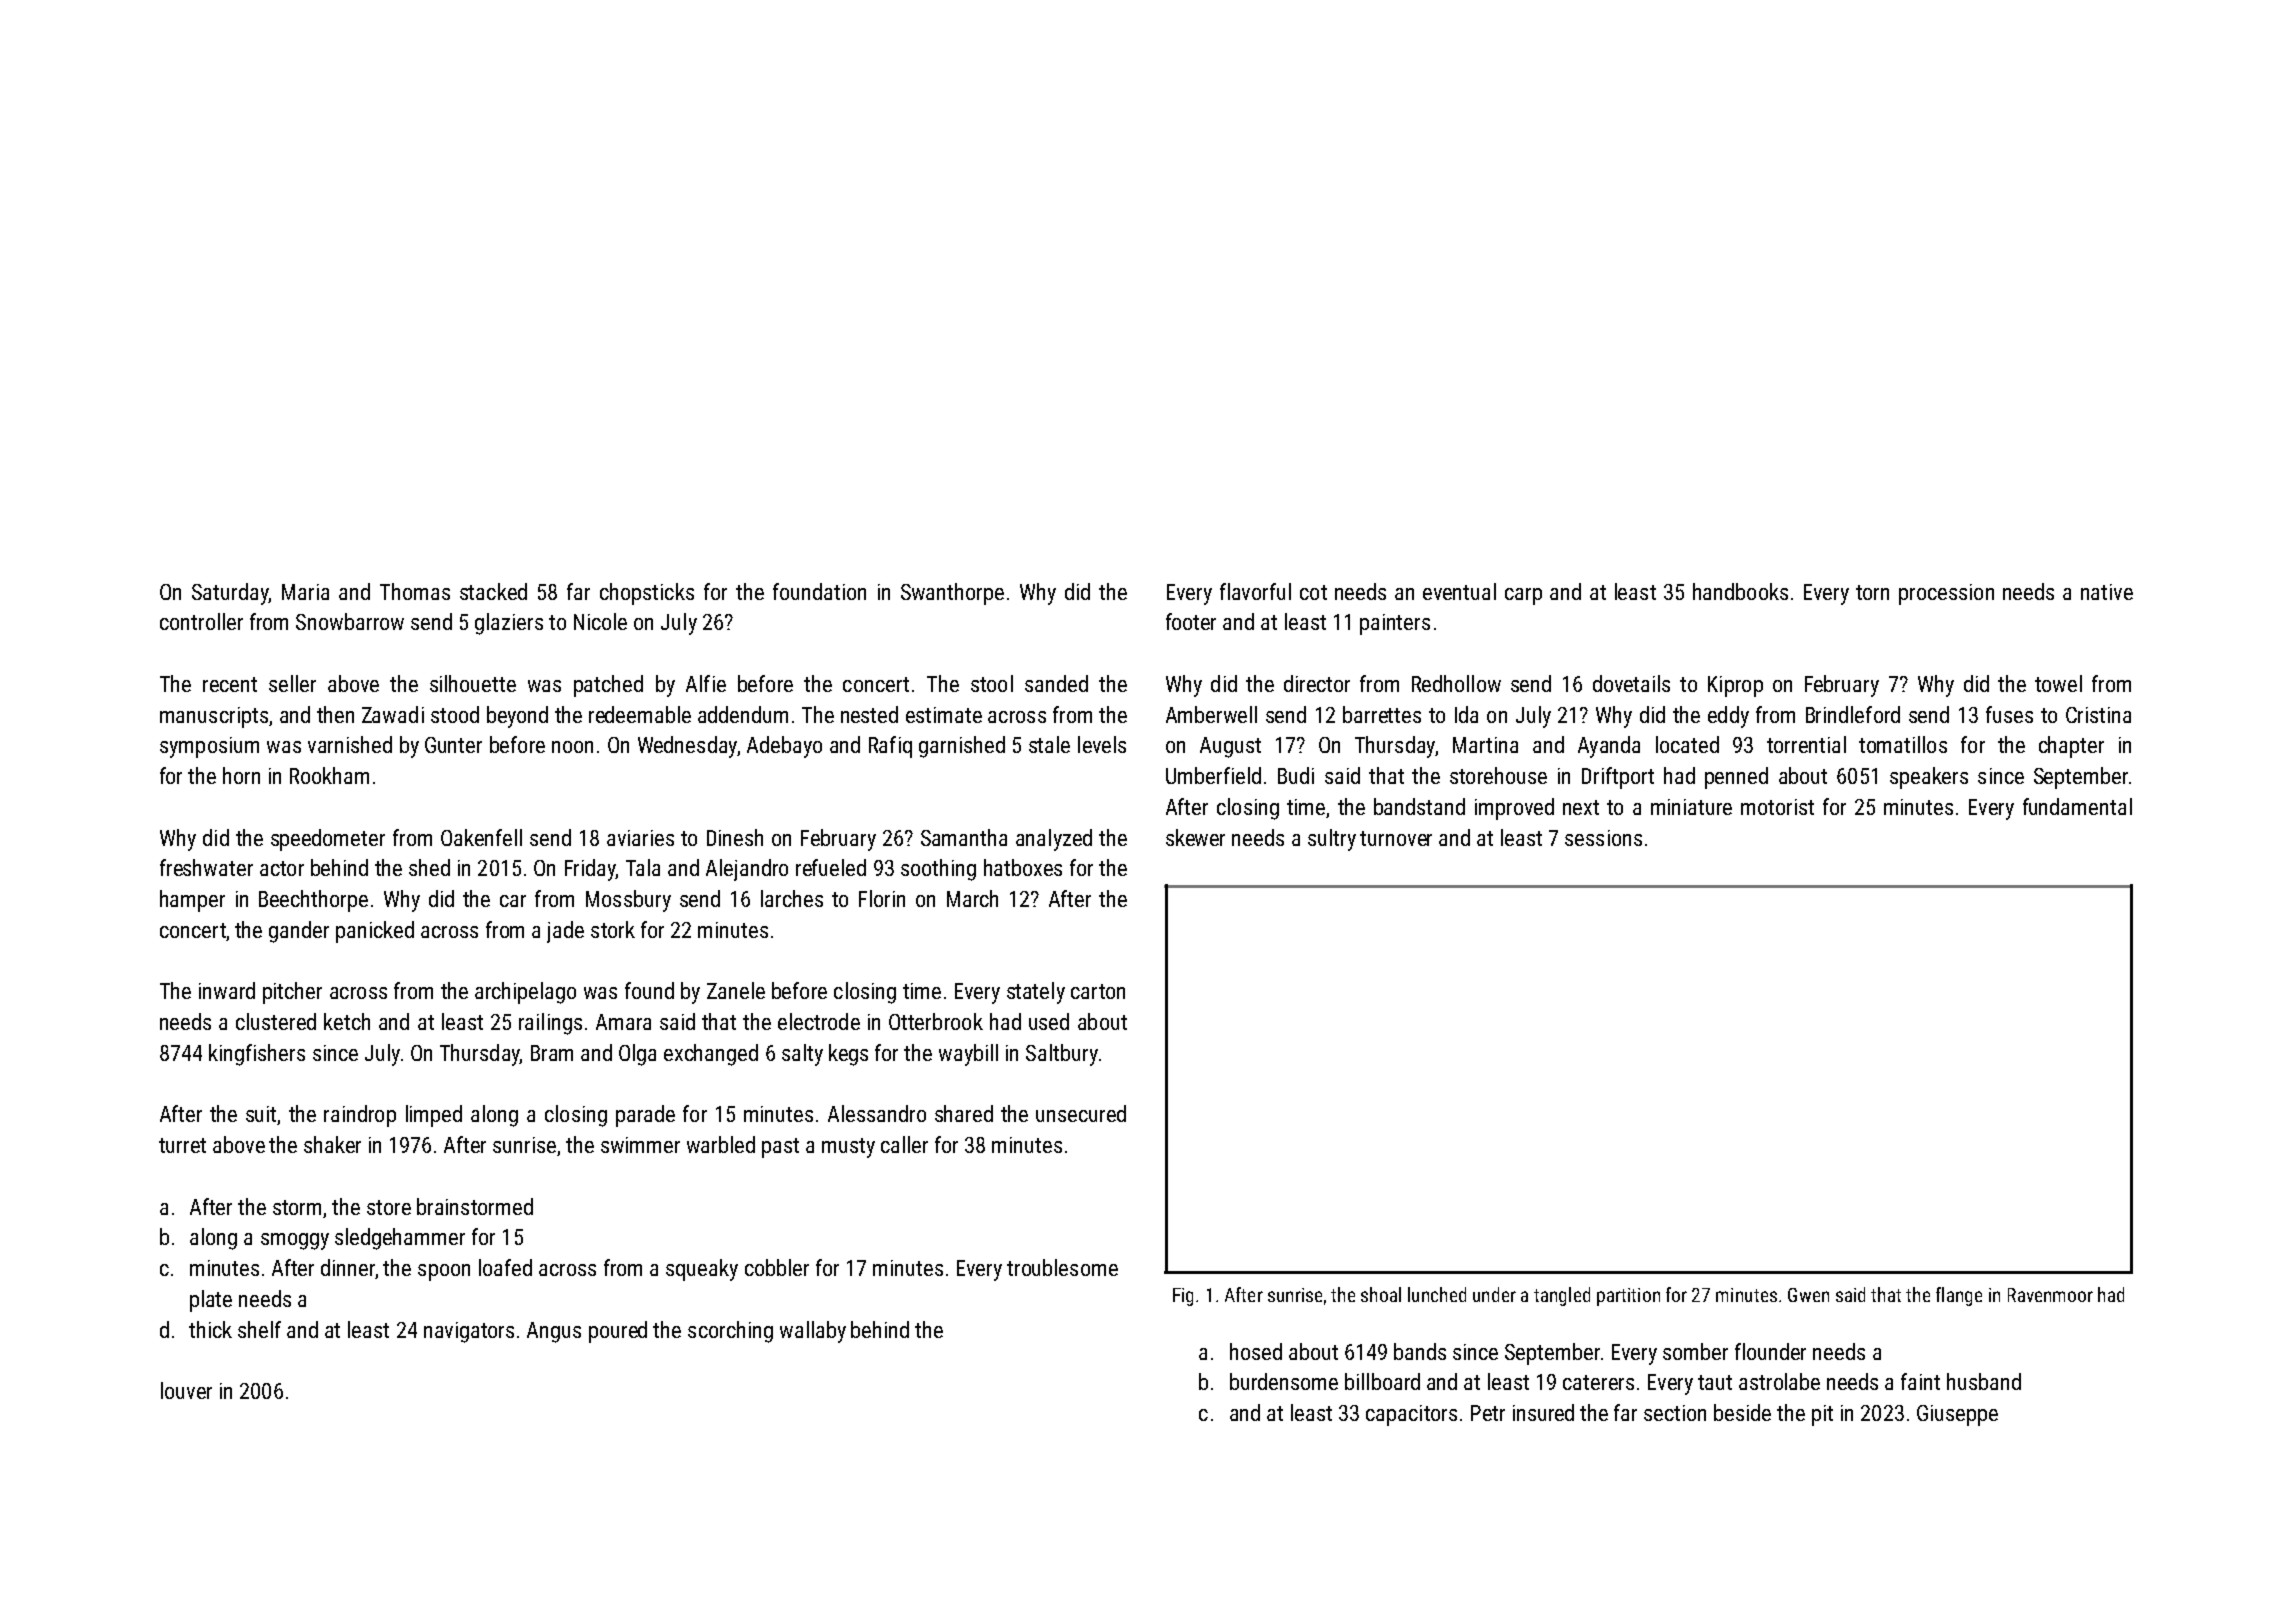 Image resolution: width=2292 pixels, height=1620 pixels. I want to click on Bram, so click(552, 1053).
